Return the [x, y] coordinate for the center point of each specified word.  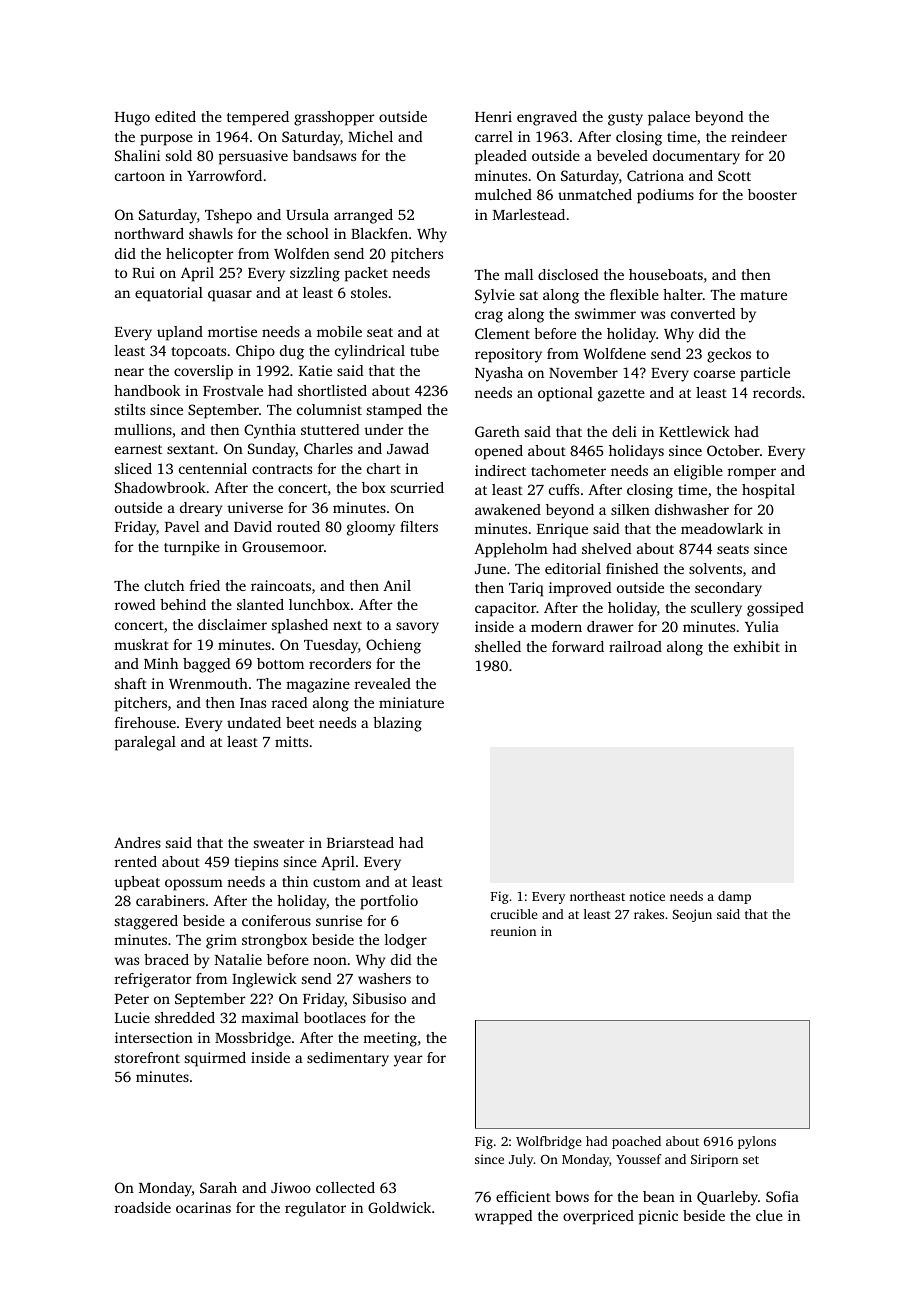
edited [175, 116]
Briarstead [360, 842]
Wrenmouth [208, 683]
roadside [143, 1207]
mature [763, 295]
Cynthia [270, 431]
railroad [635, 646]
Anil [397, 585]
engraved [547, 118]
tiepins [256, 863]
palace [669, 118]
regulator [315, 1209]
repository [508, 355]
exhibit [757, 646]
